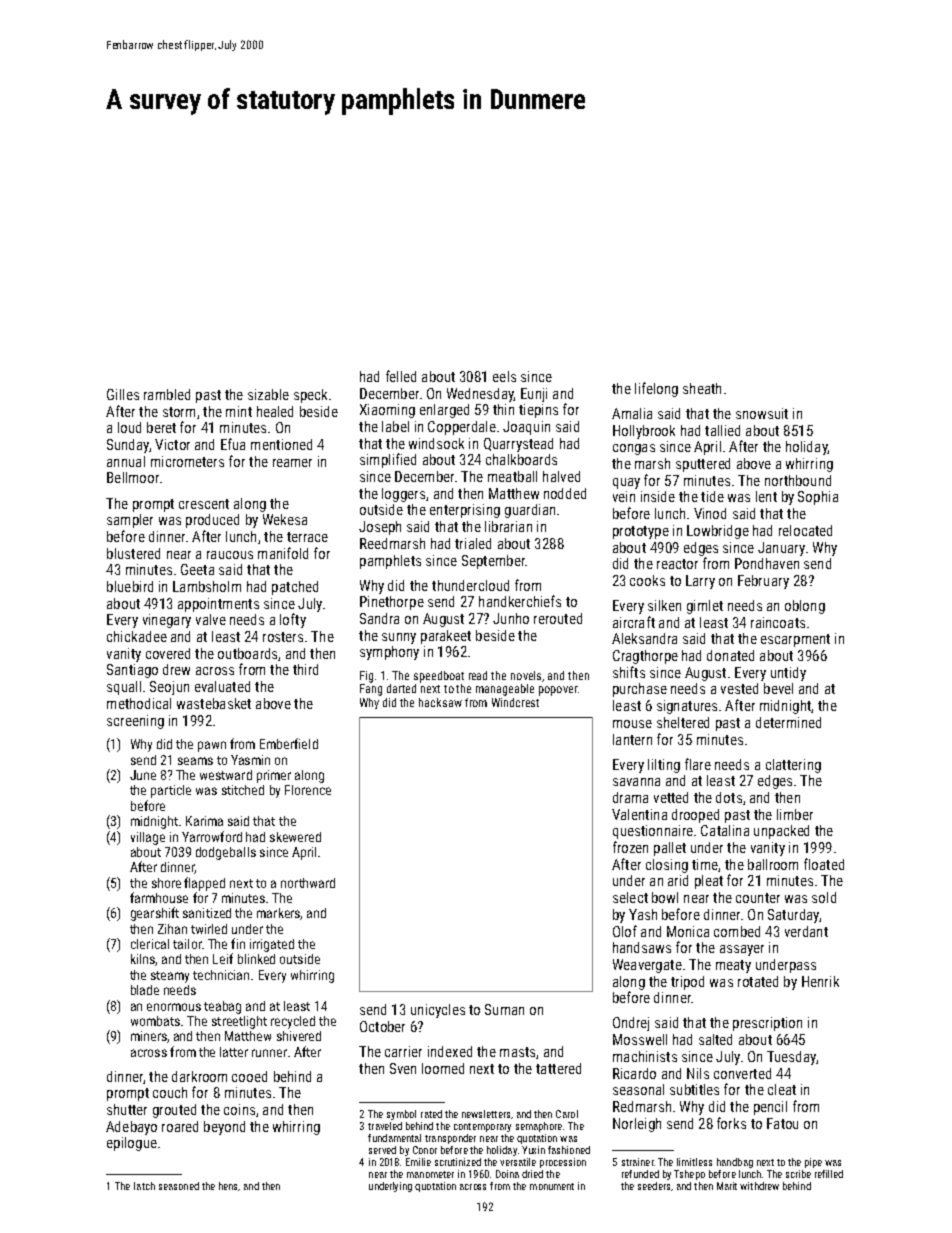 This screenshot has width=952, height=1233. Describe the element at coordinates (782, 1123) in the screenshot. I see `Fatou` at that location.
